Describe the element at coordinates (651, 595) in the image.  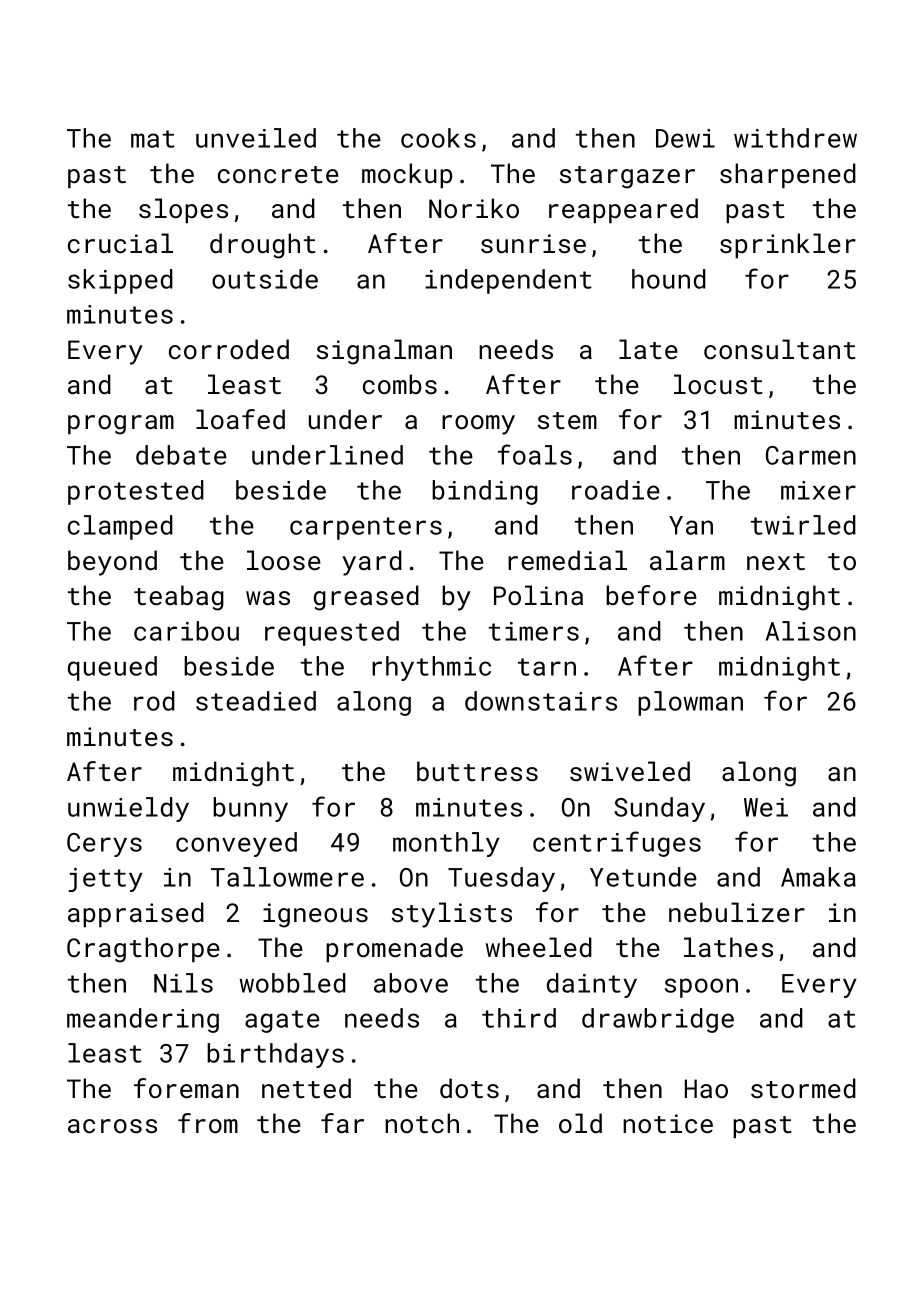
I see `before` at that location.
